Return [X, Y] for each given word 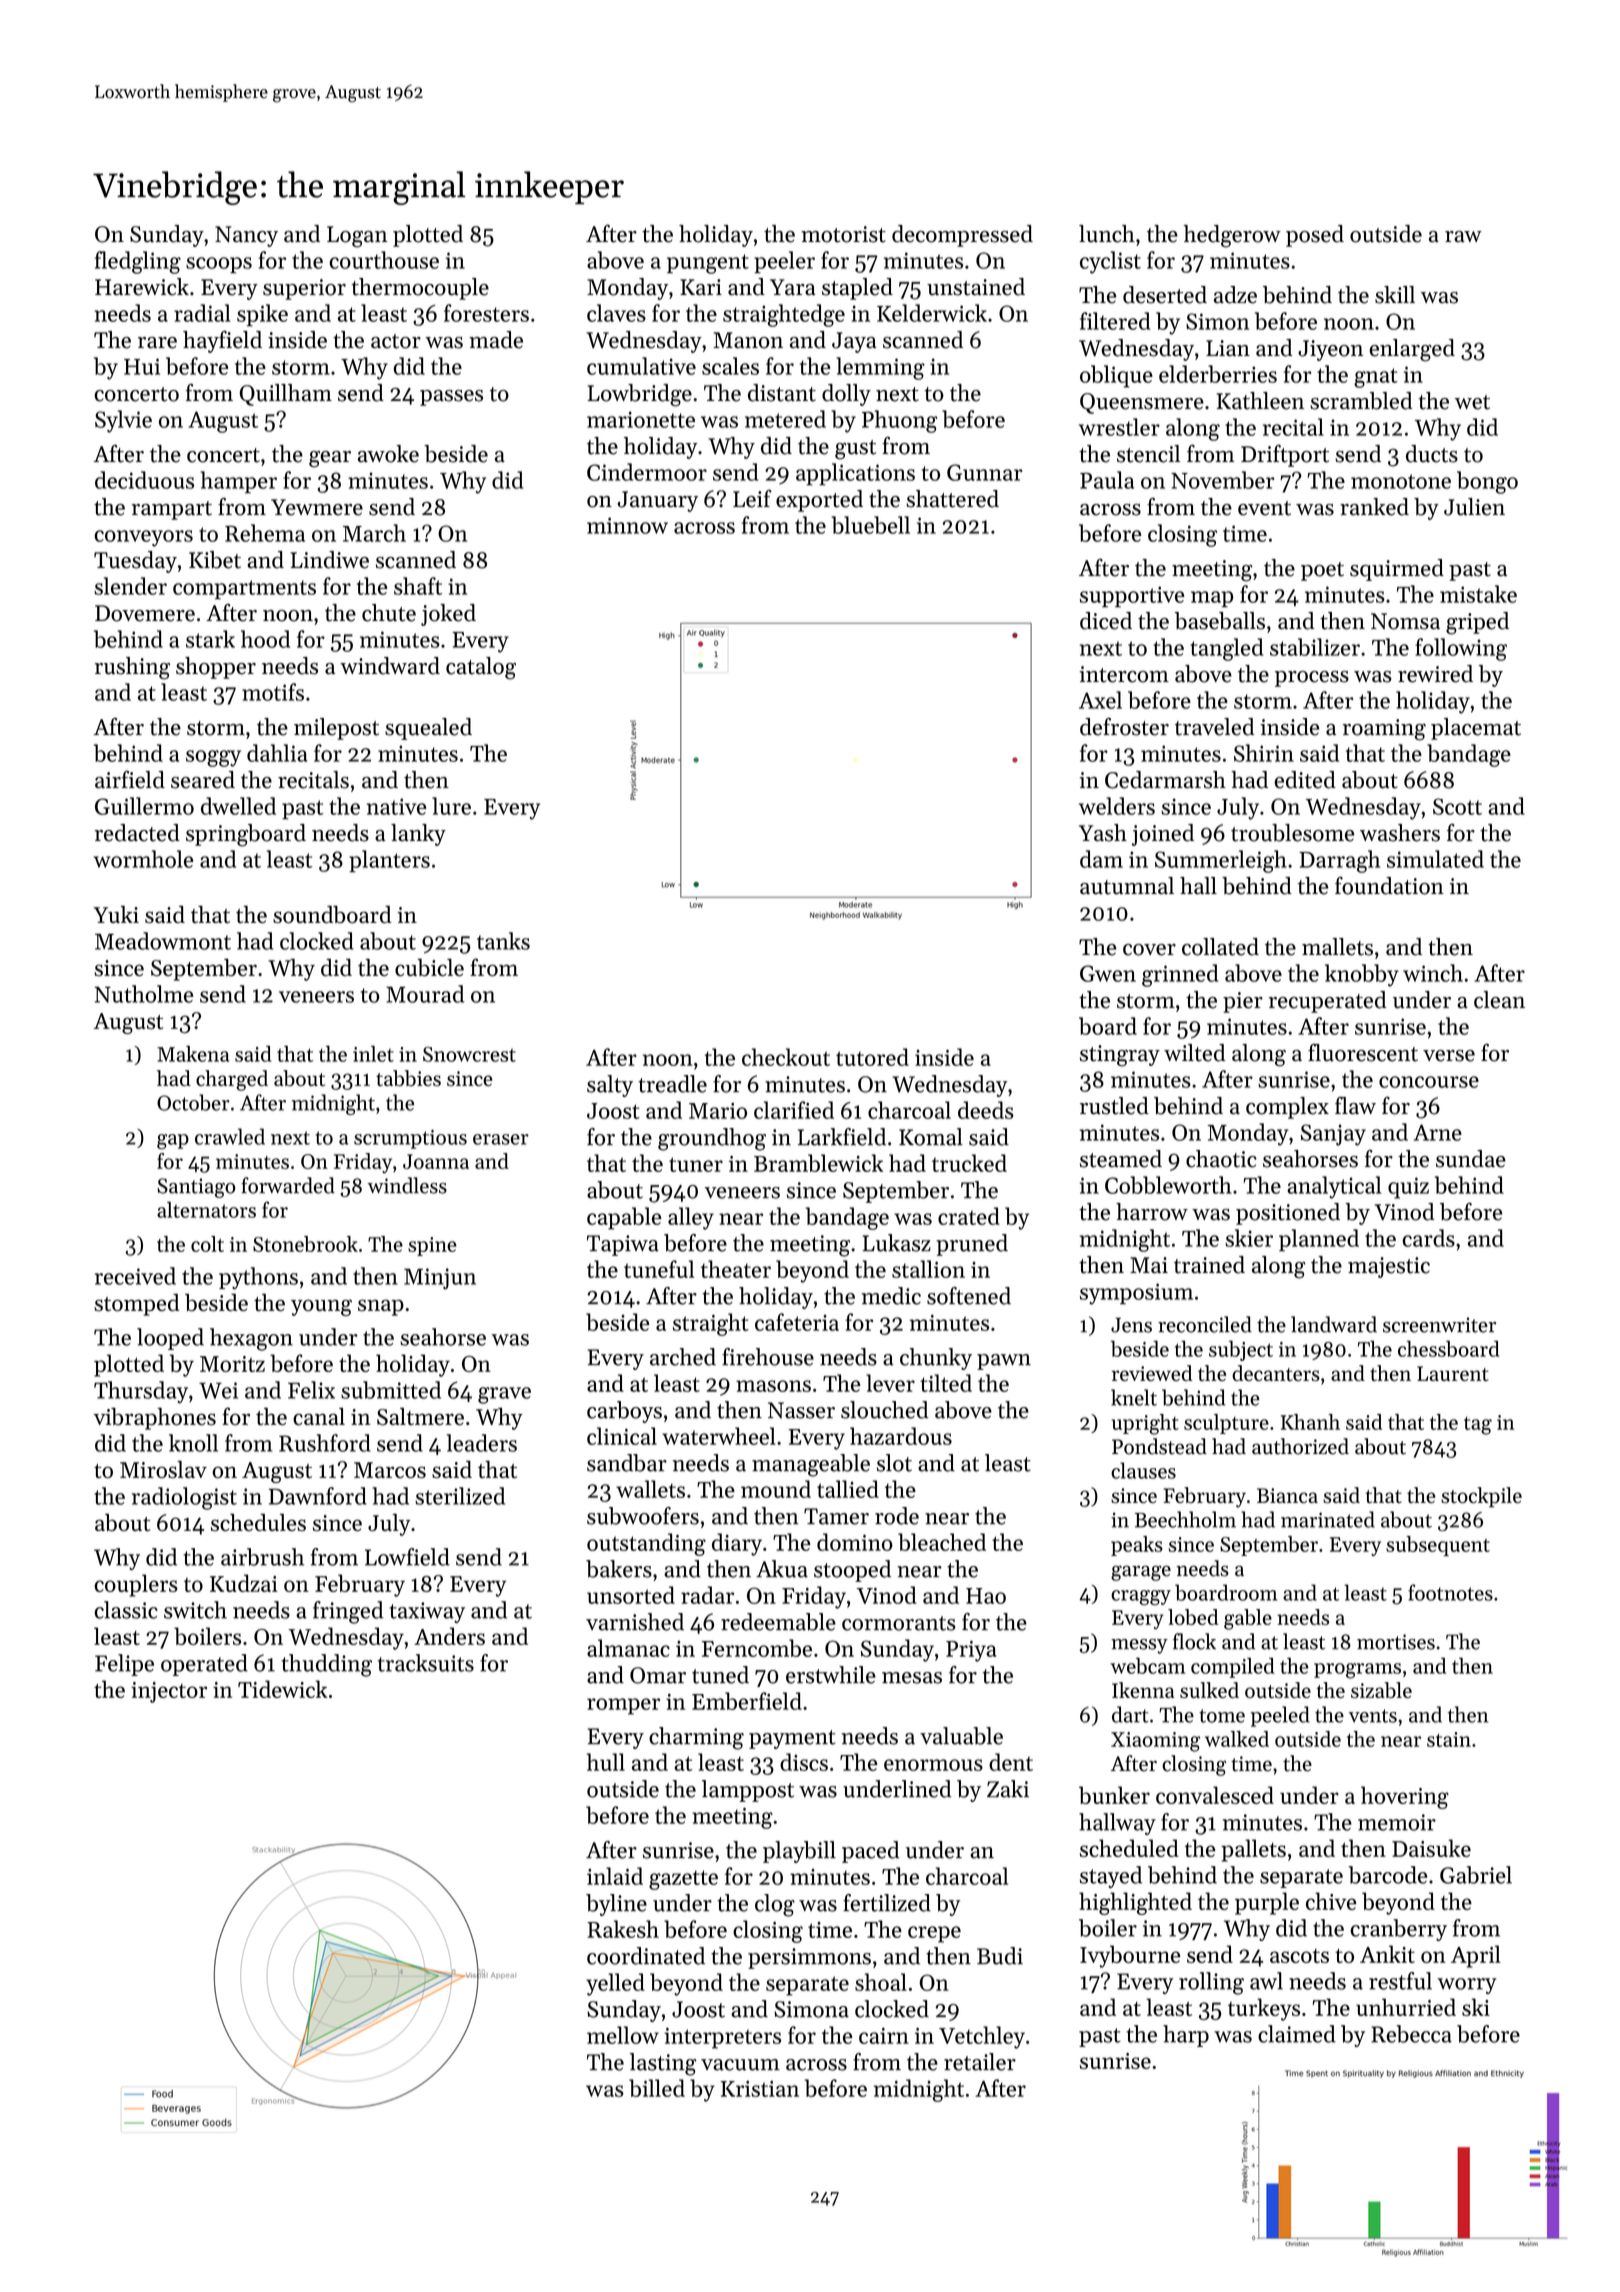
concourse [1429, 1082]
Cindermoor [647, 472]
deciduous [144, 480]
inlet [373, 1054]
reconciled [1205, 1324]
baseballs [1220, 621]
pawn [1004, 1362]
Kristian [760, 2089]
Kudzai [244, 1583]
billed [657, 2088]
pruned [972, 1245]
